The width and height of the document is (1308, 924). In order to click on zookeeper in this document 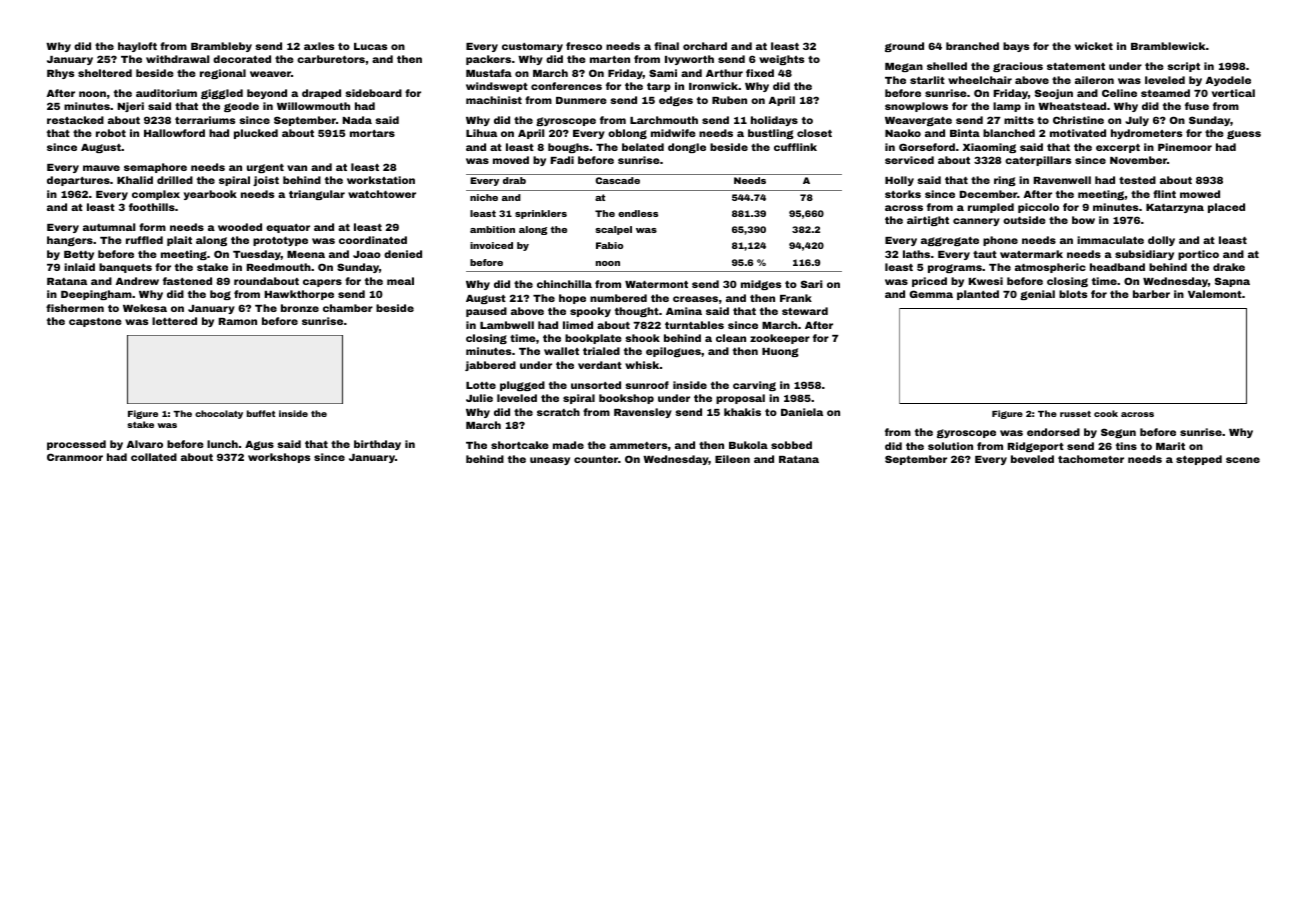, I will do `click(780, 339)`.
